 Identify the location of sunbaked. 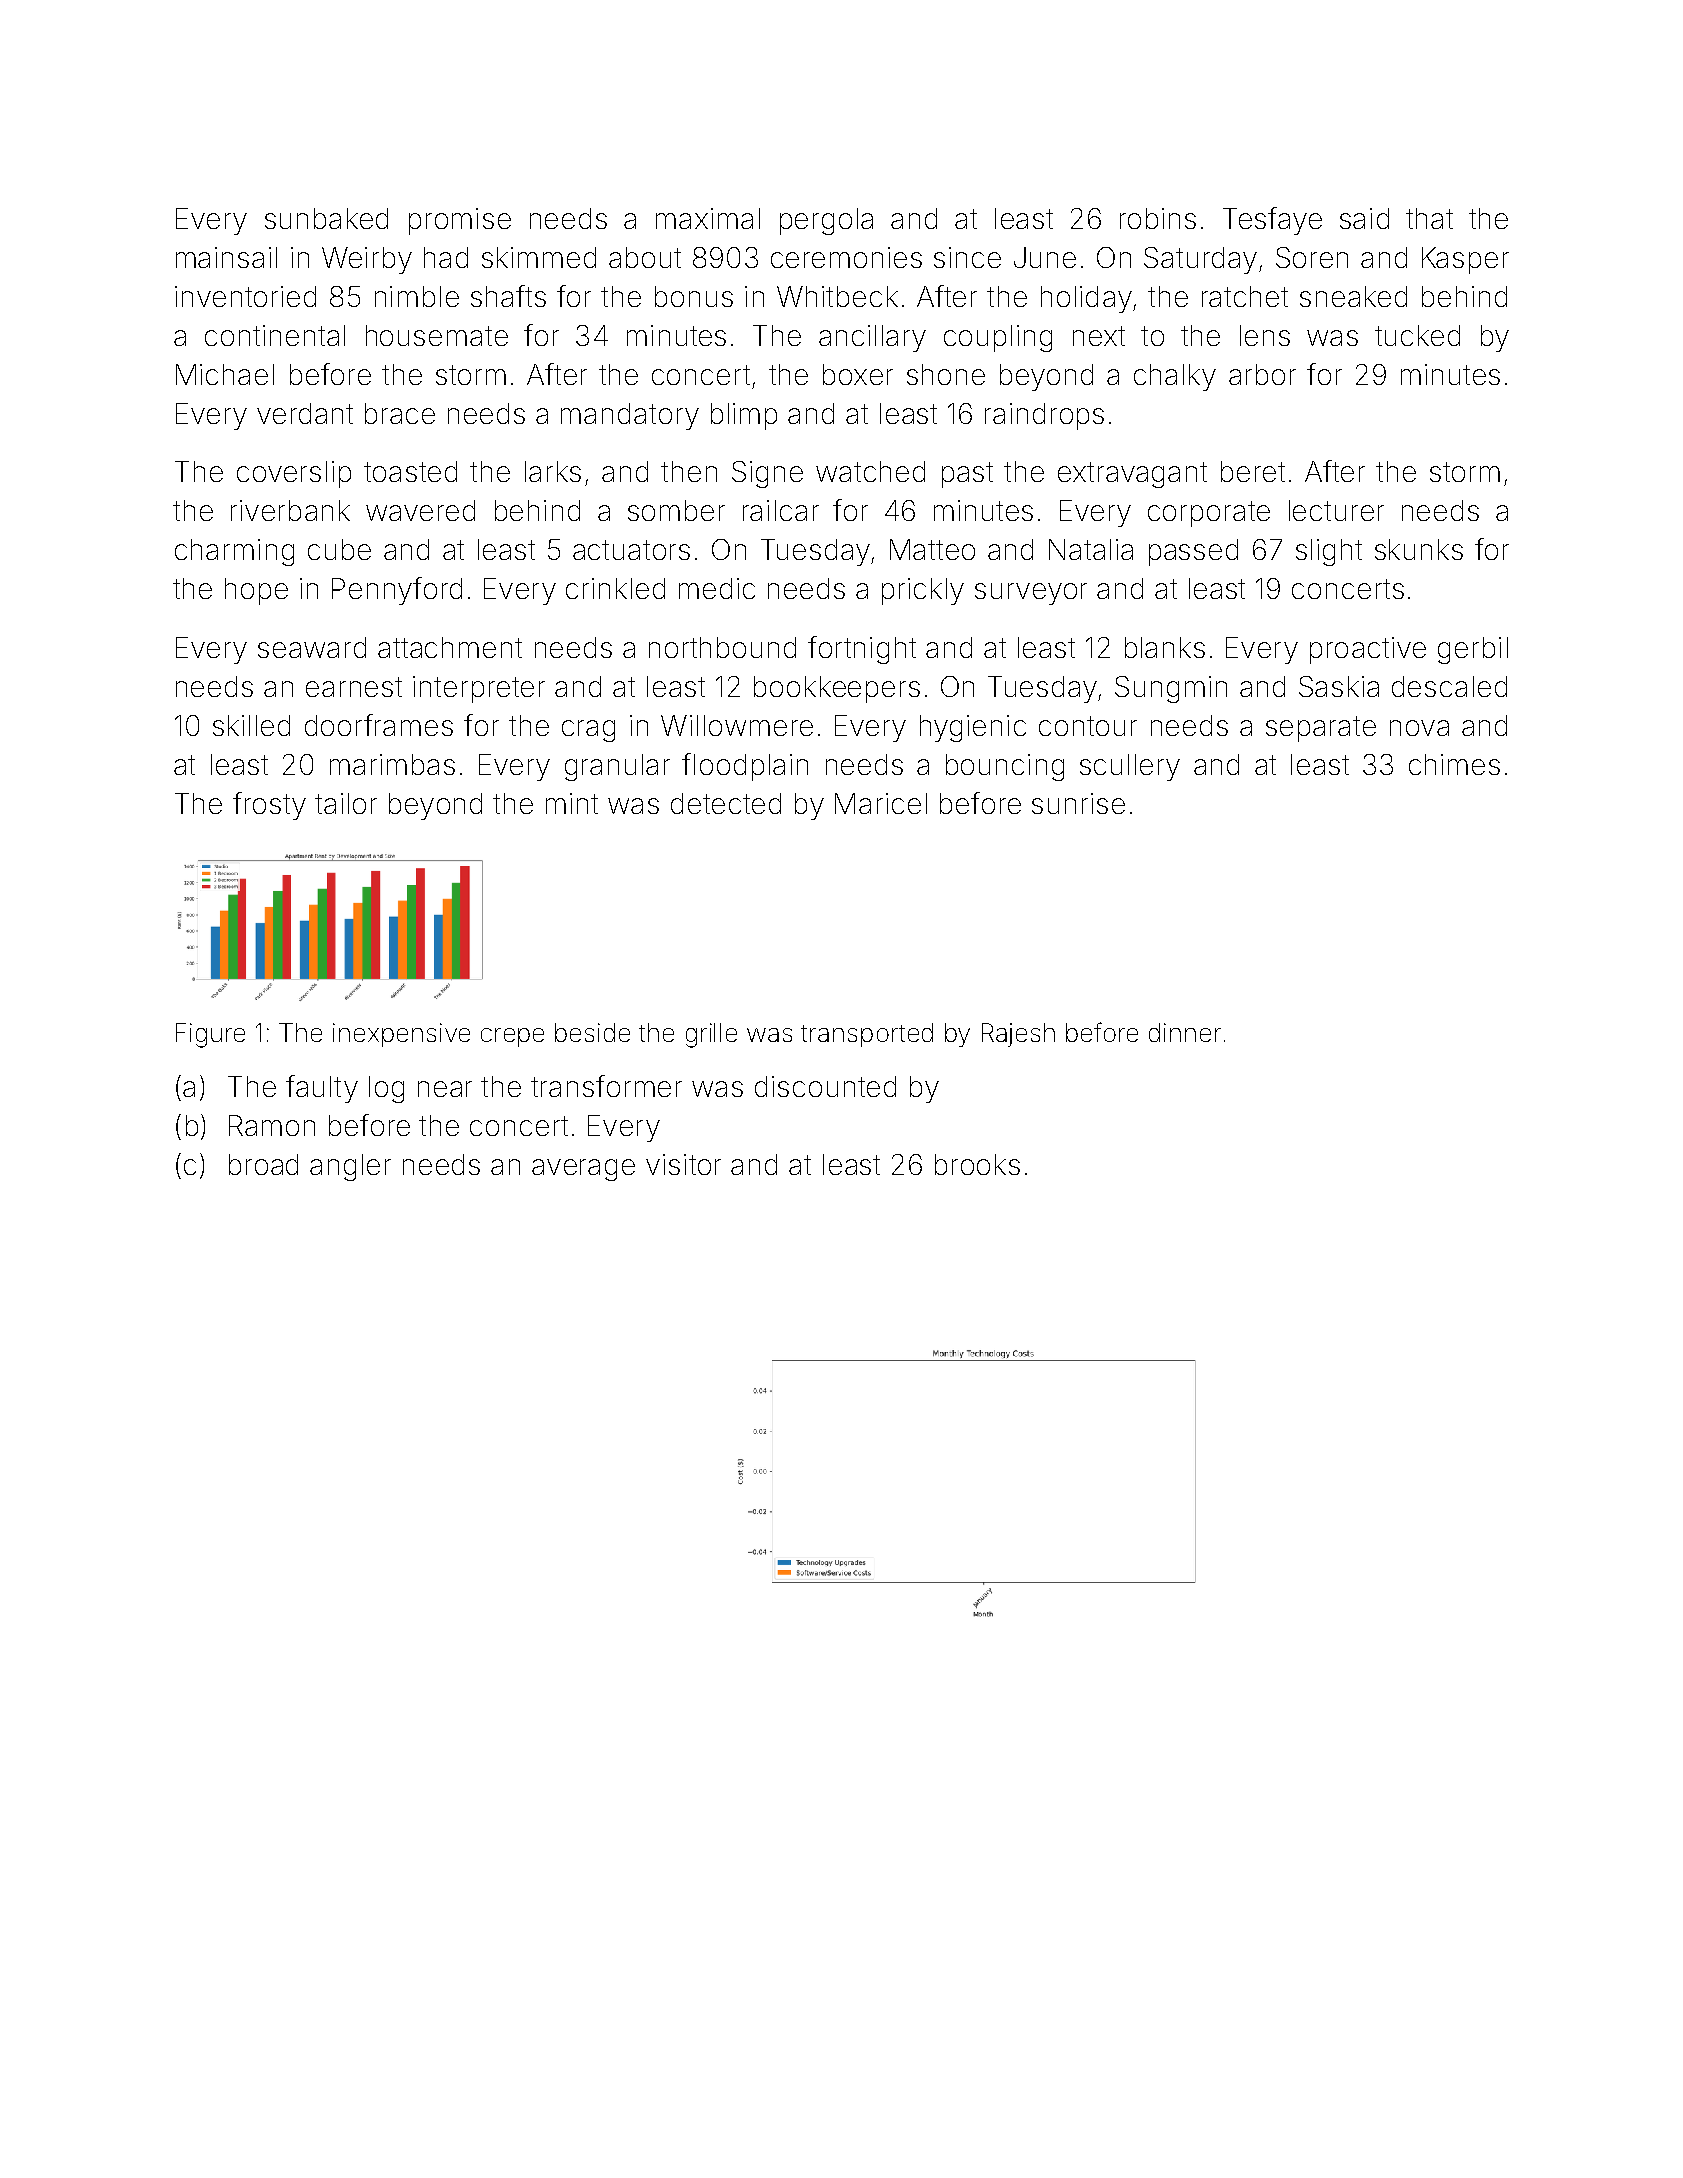
(326, 218).
